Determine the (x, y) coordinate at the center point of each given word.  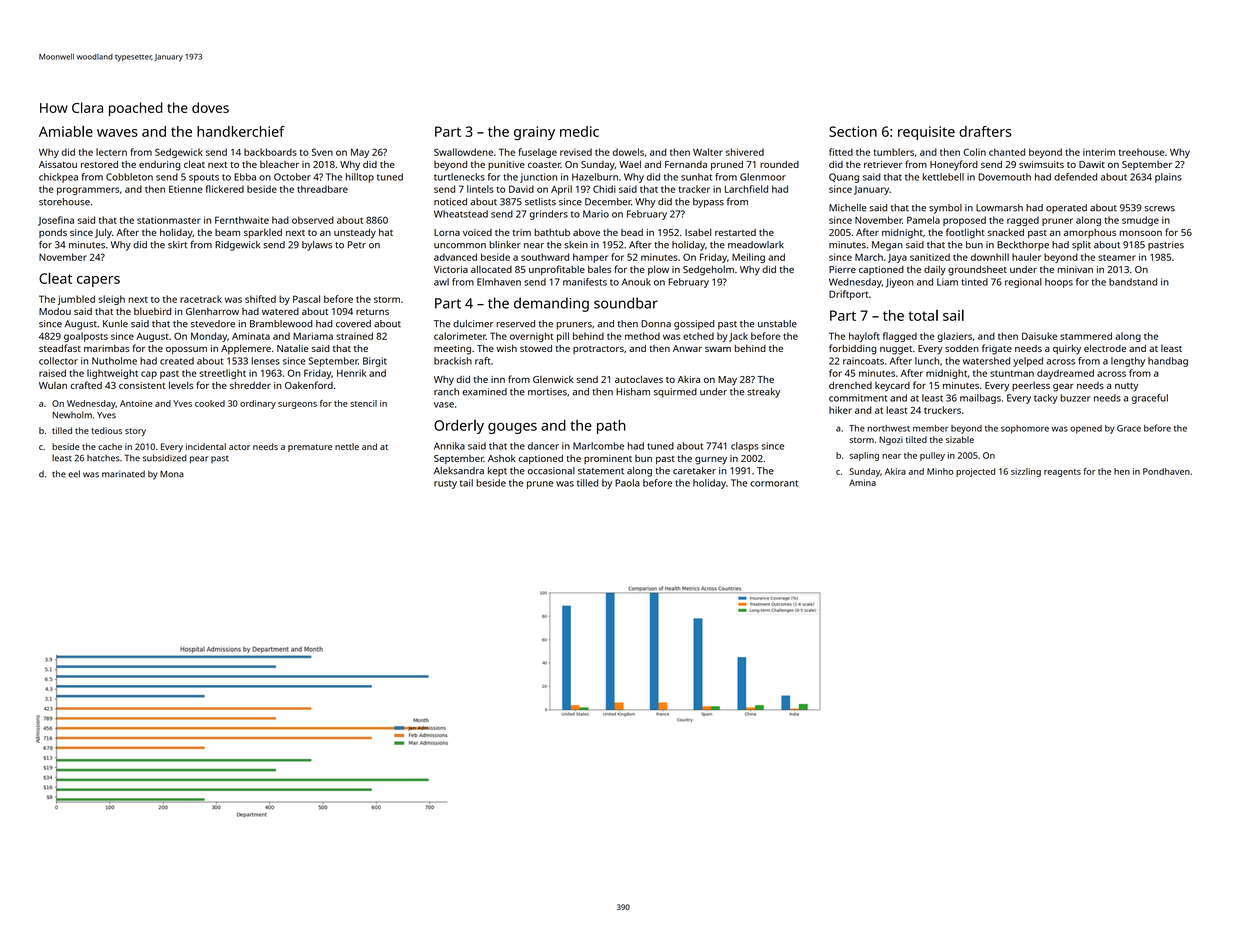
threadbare (322, 189)
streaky (763, 393)
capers (98, 281)
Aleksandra (459, 471)
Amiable (66, 131)
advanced (455, 257)
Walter (708, 152)
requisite (926, 133)
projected (975, 472)
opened (1086, 429)
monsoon (1140, 233)
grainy (534, 133)
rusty (445, 484)
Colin (974, 152)
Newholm (72, 415)
